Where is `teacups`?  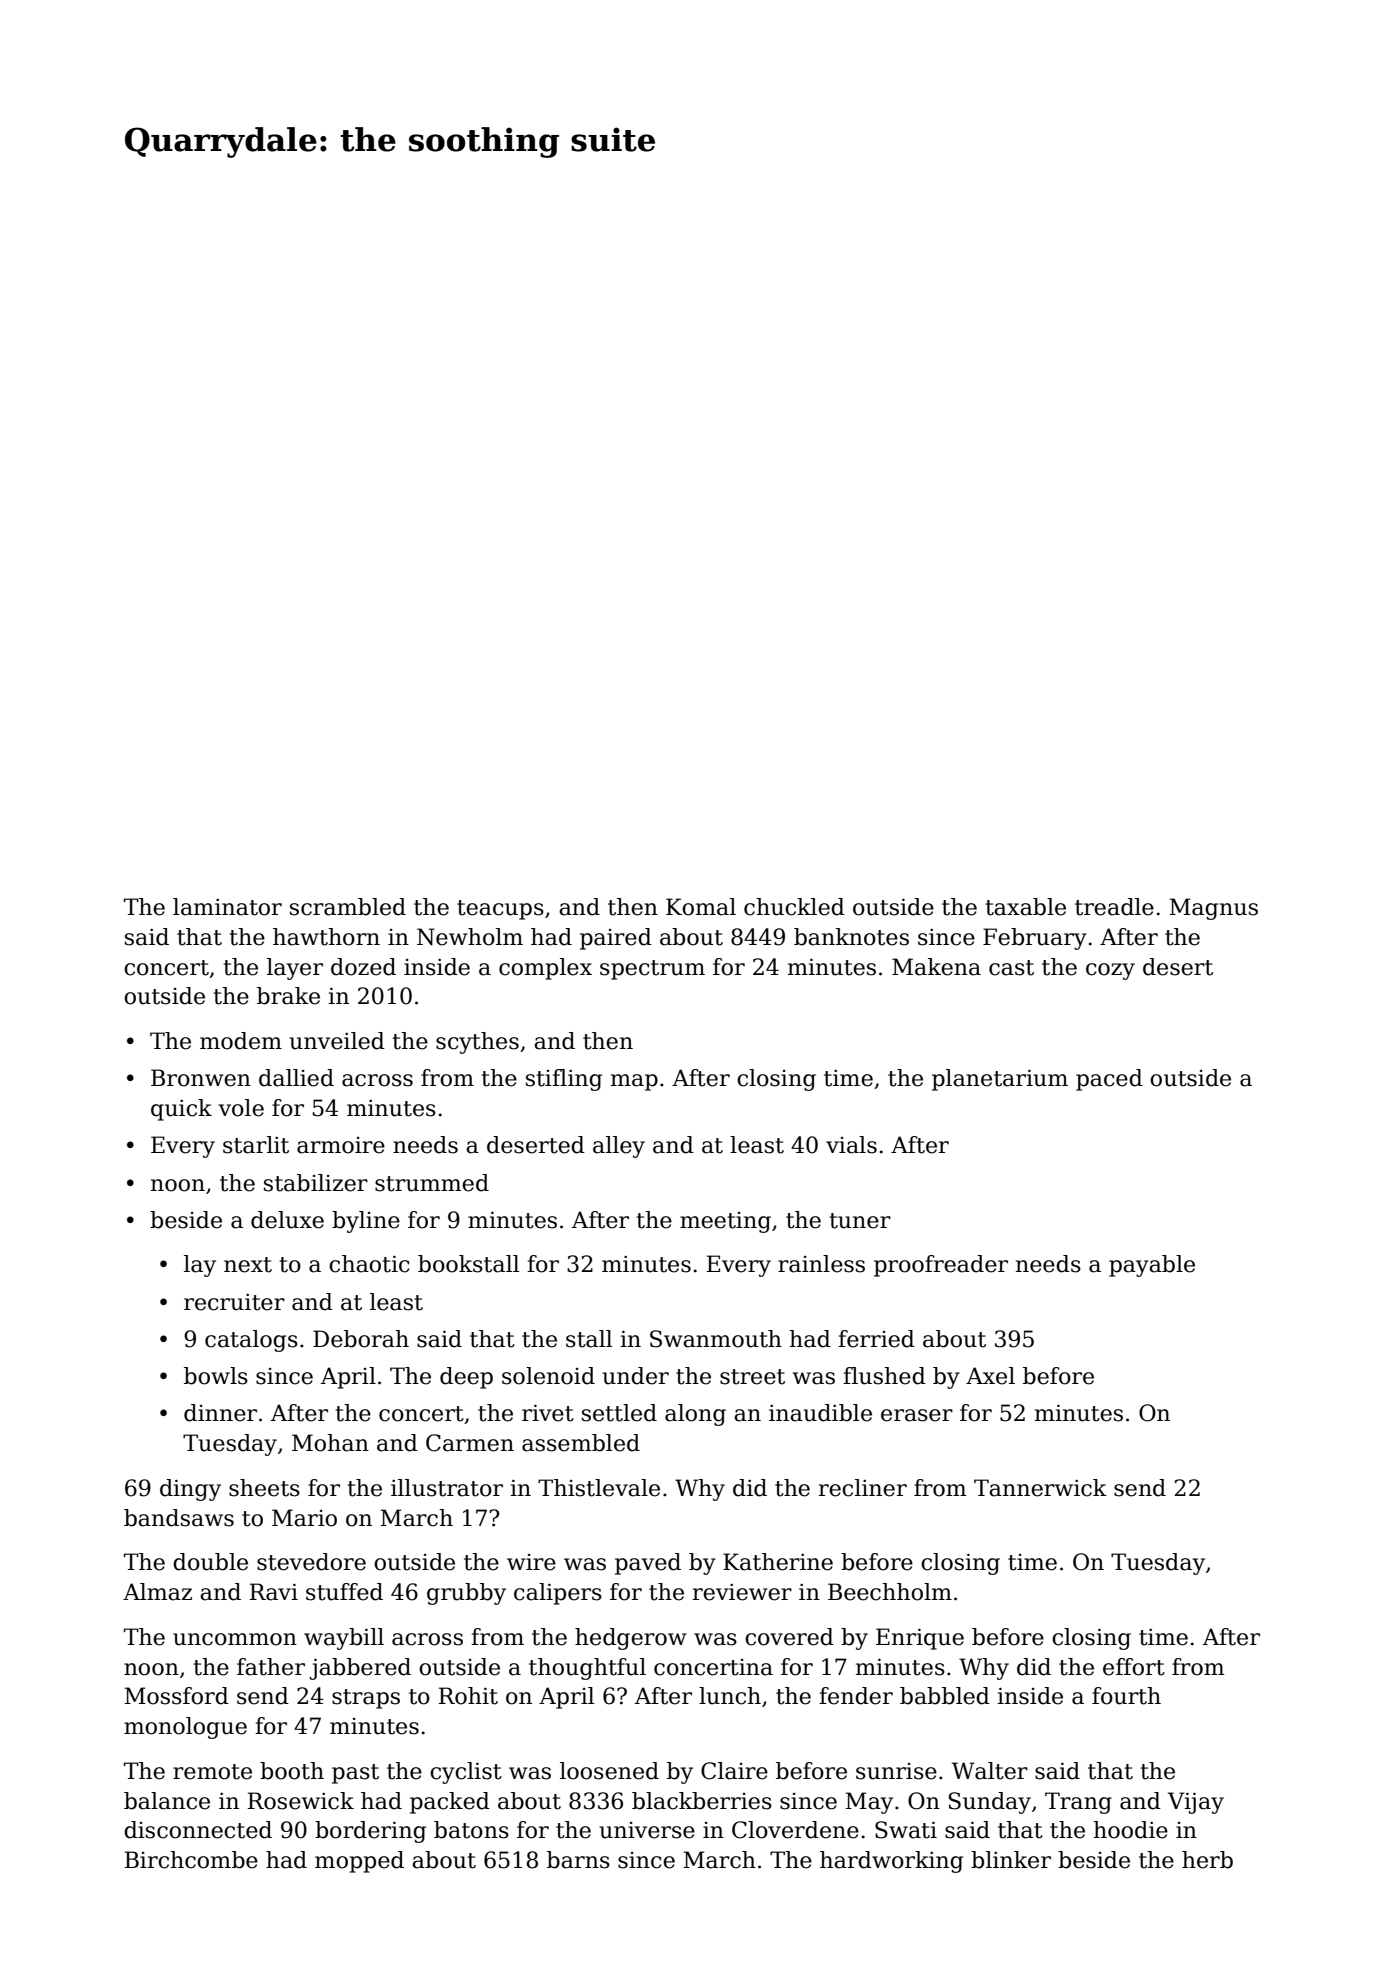 teacups is located at coordinates (500, 910).
